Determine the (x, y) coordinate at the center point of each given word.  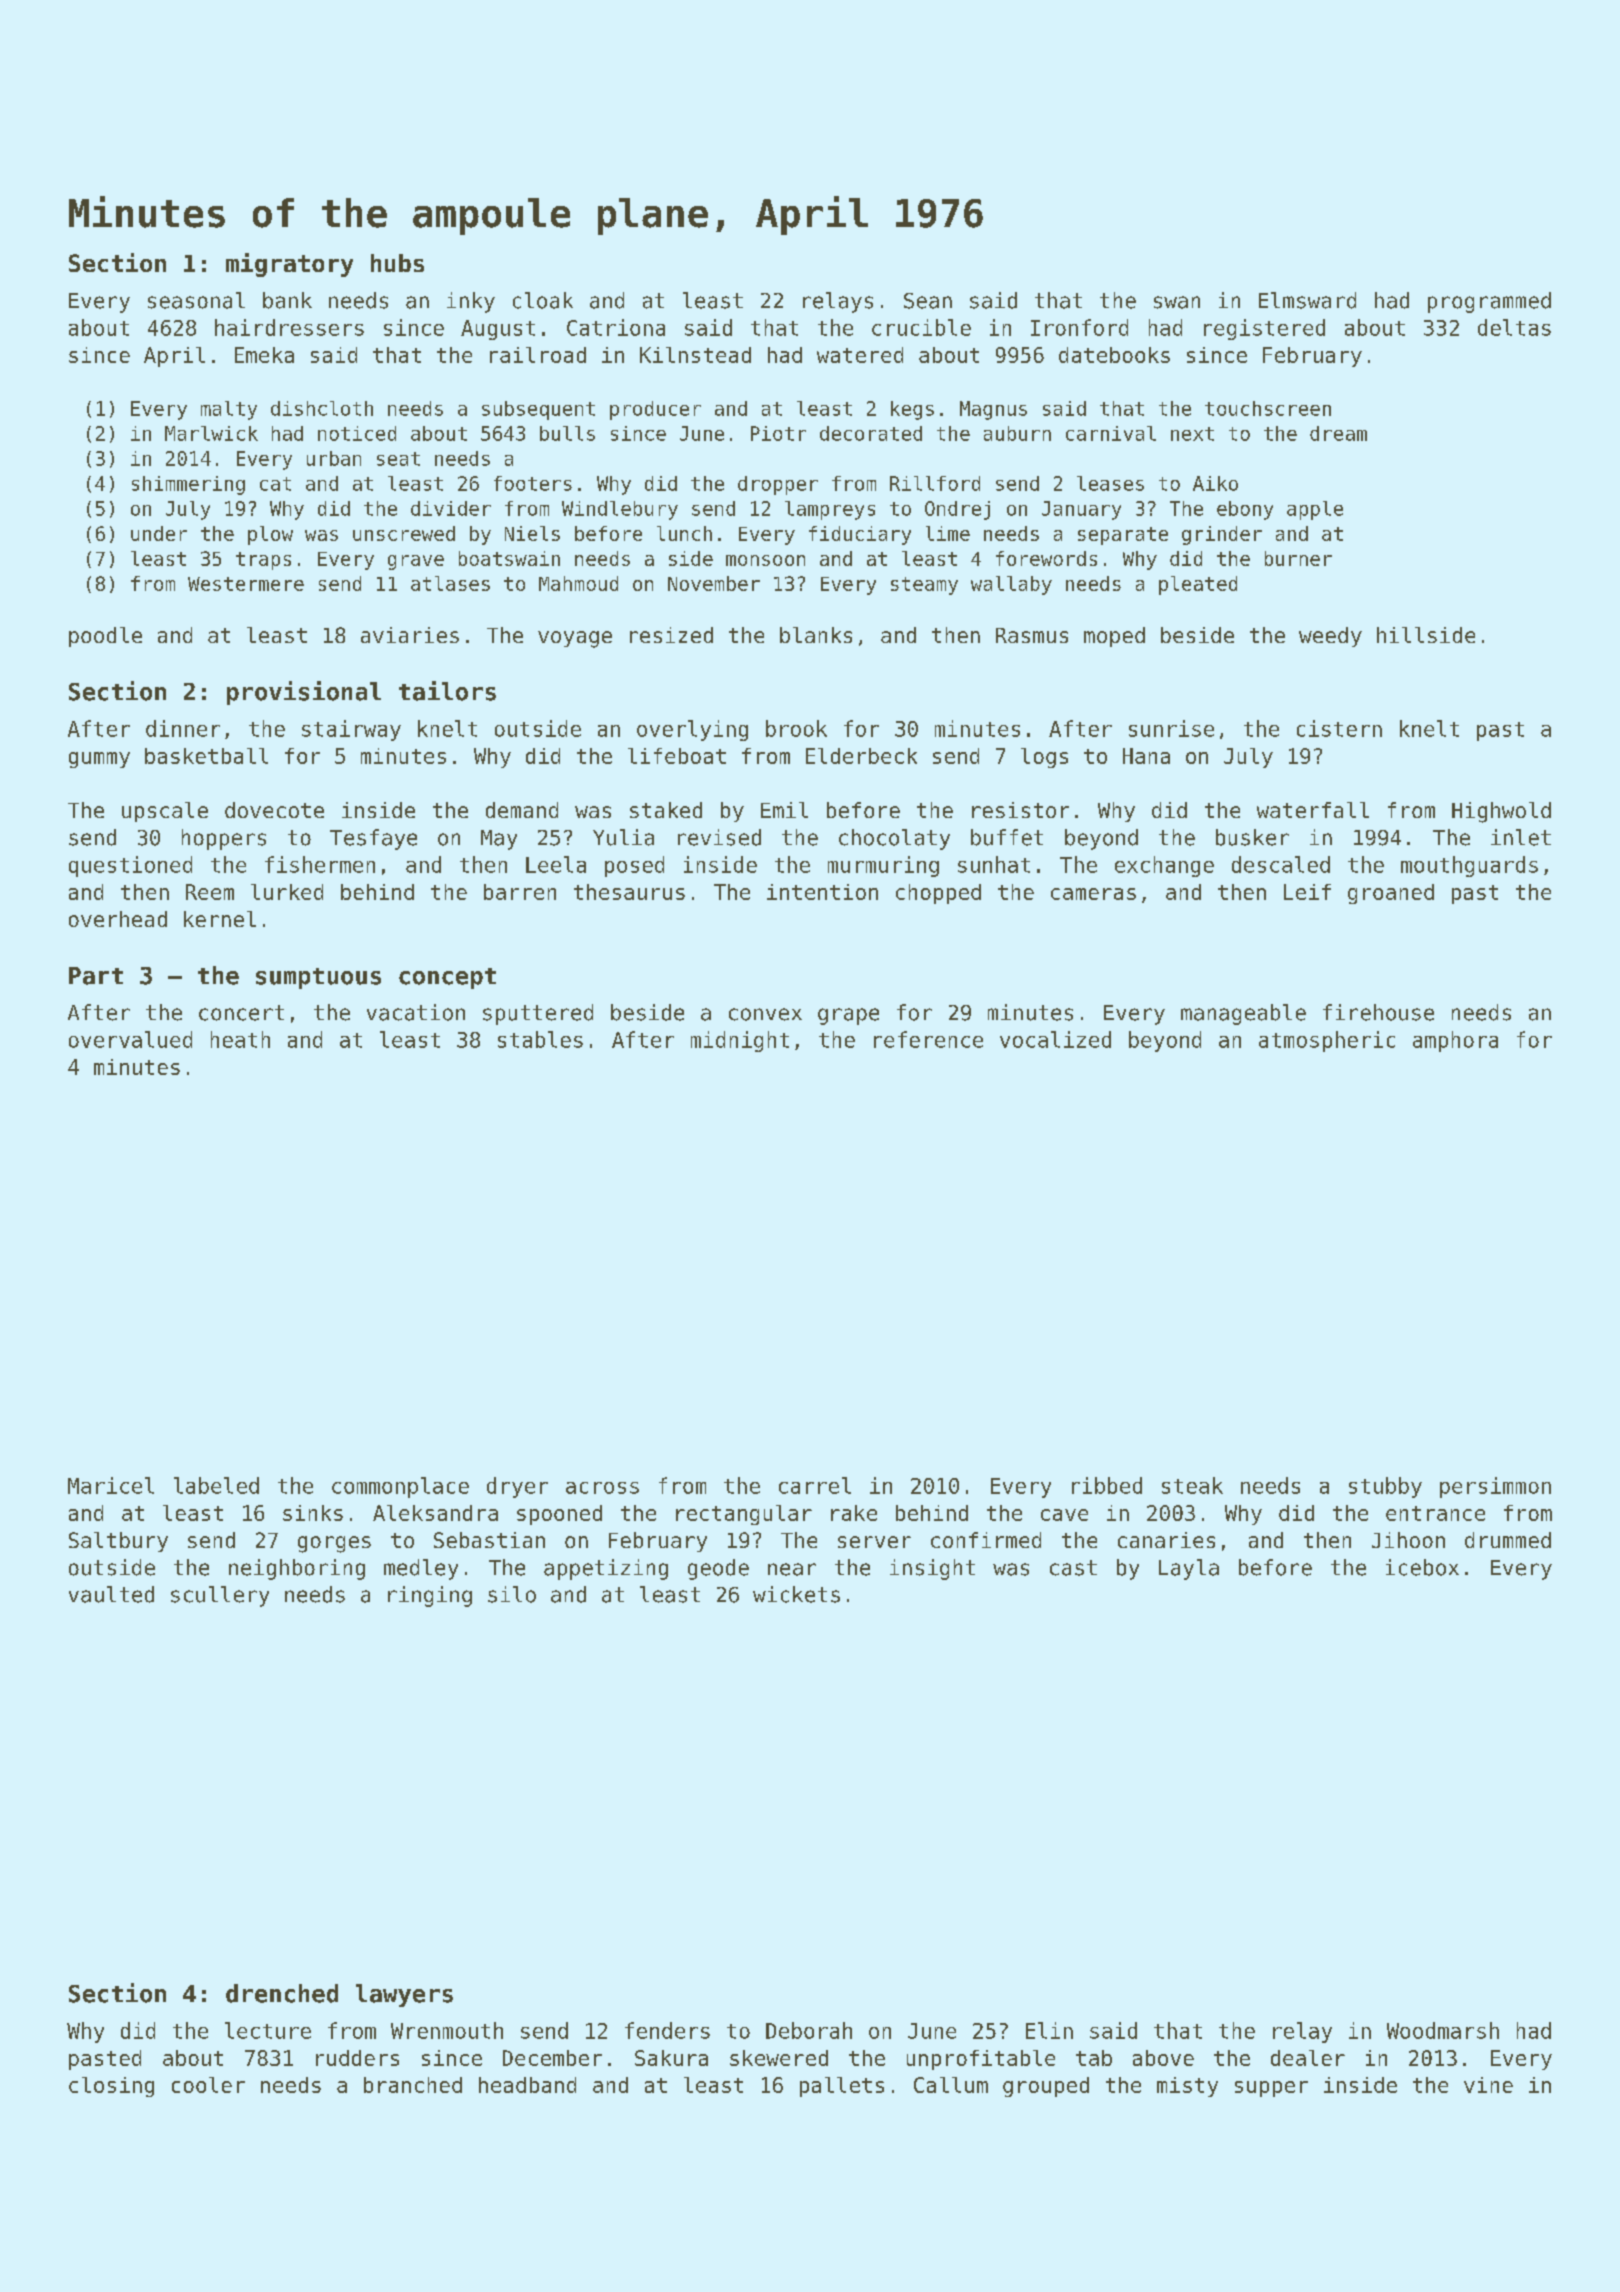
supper (1271, 2089)
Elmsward (1307, 300)
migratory (289, 265)
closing (111, 2087)
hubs (397, 263)
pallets (842, 2087)
